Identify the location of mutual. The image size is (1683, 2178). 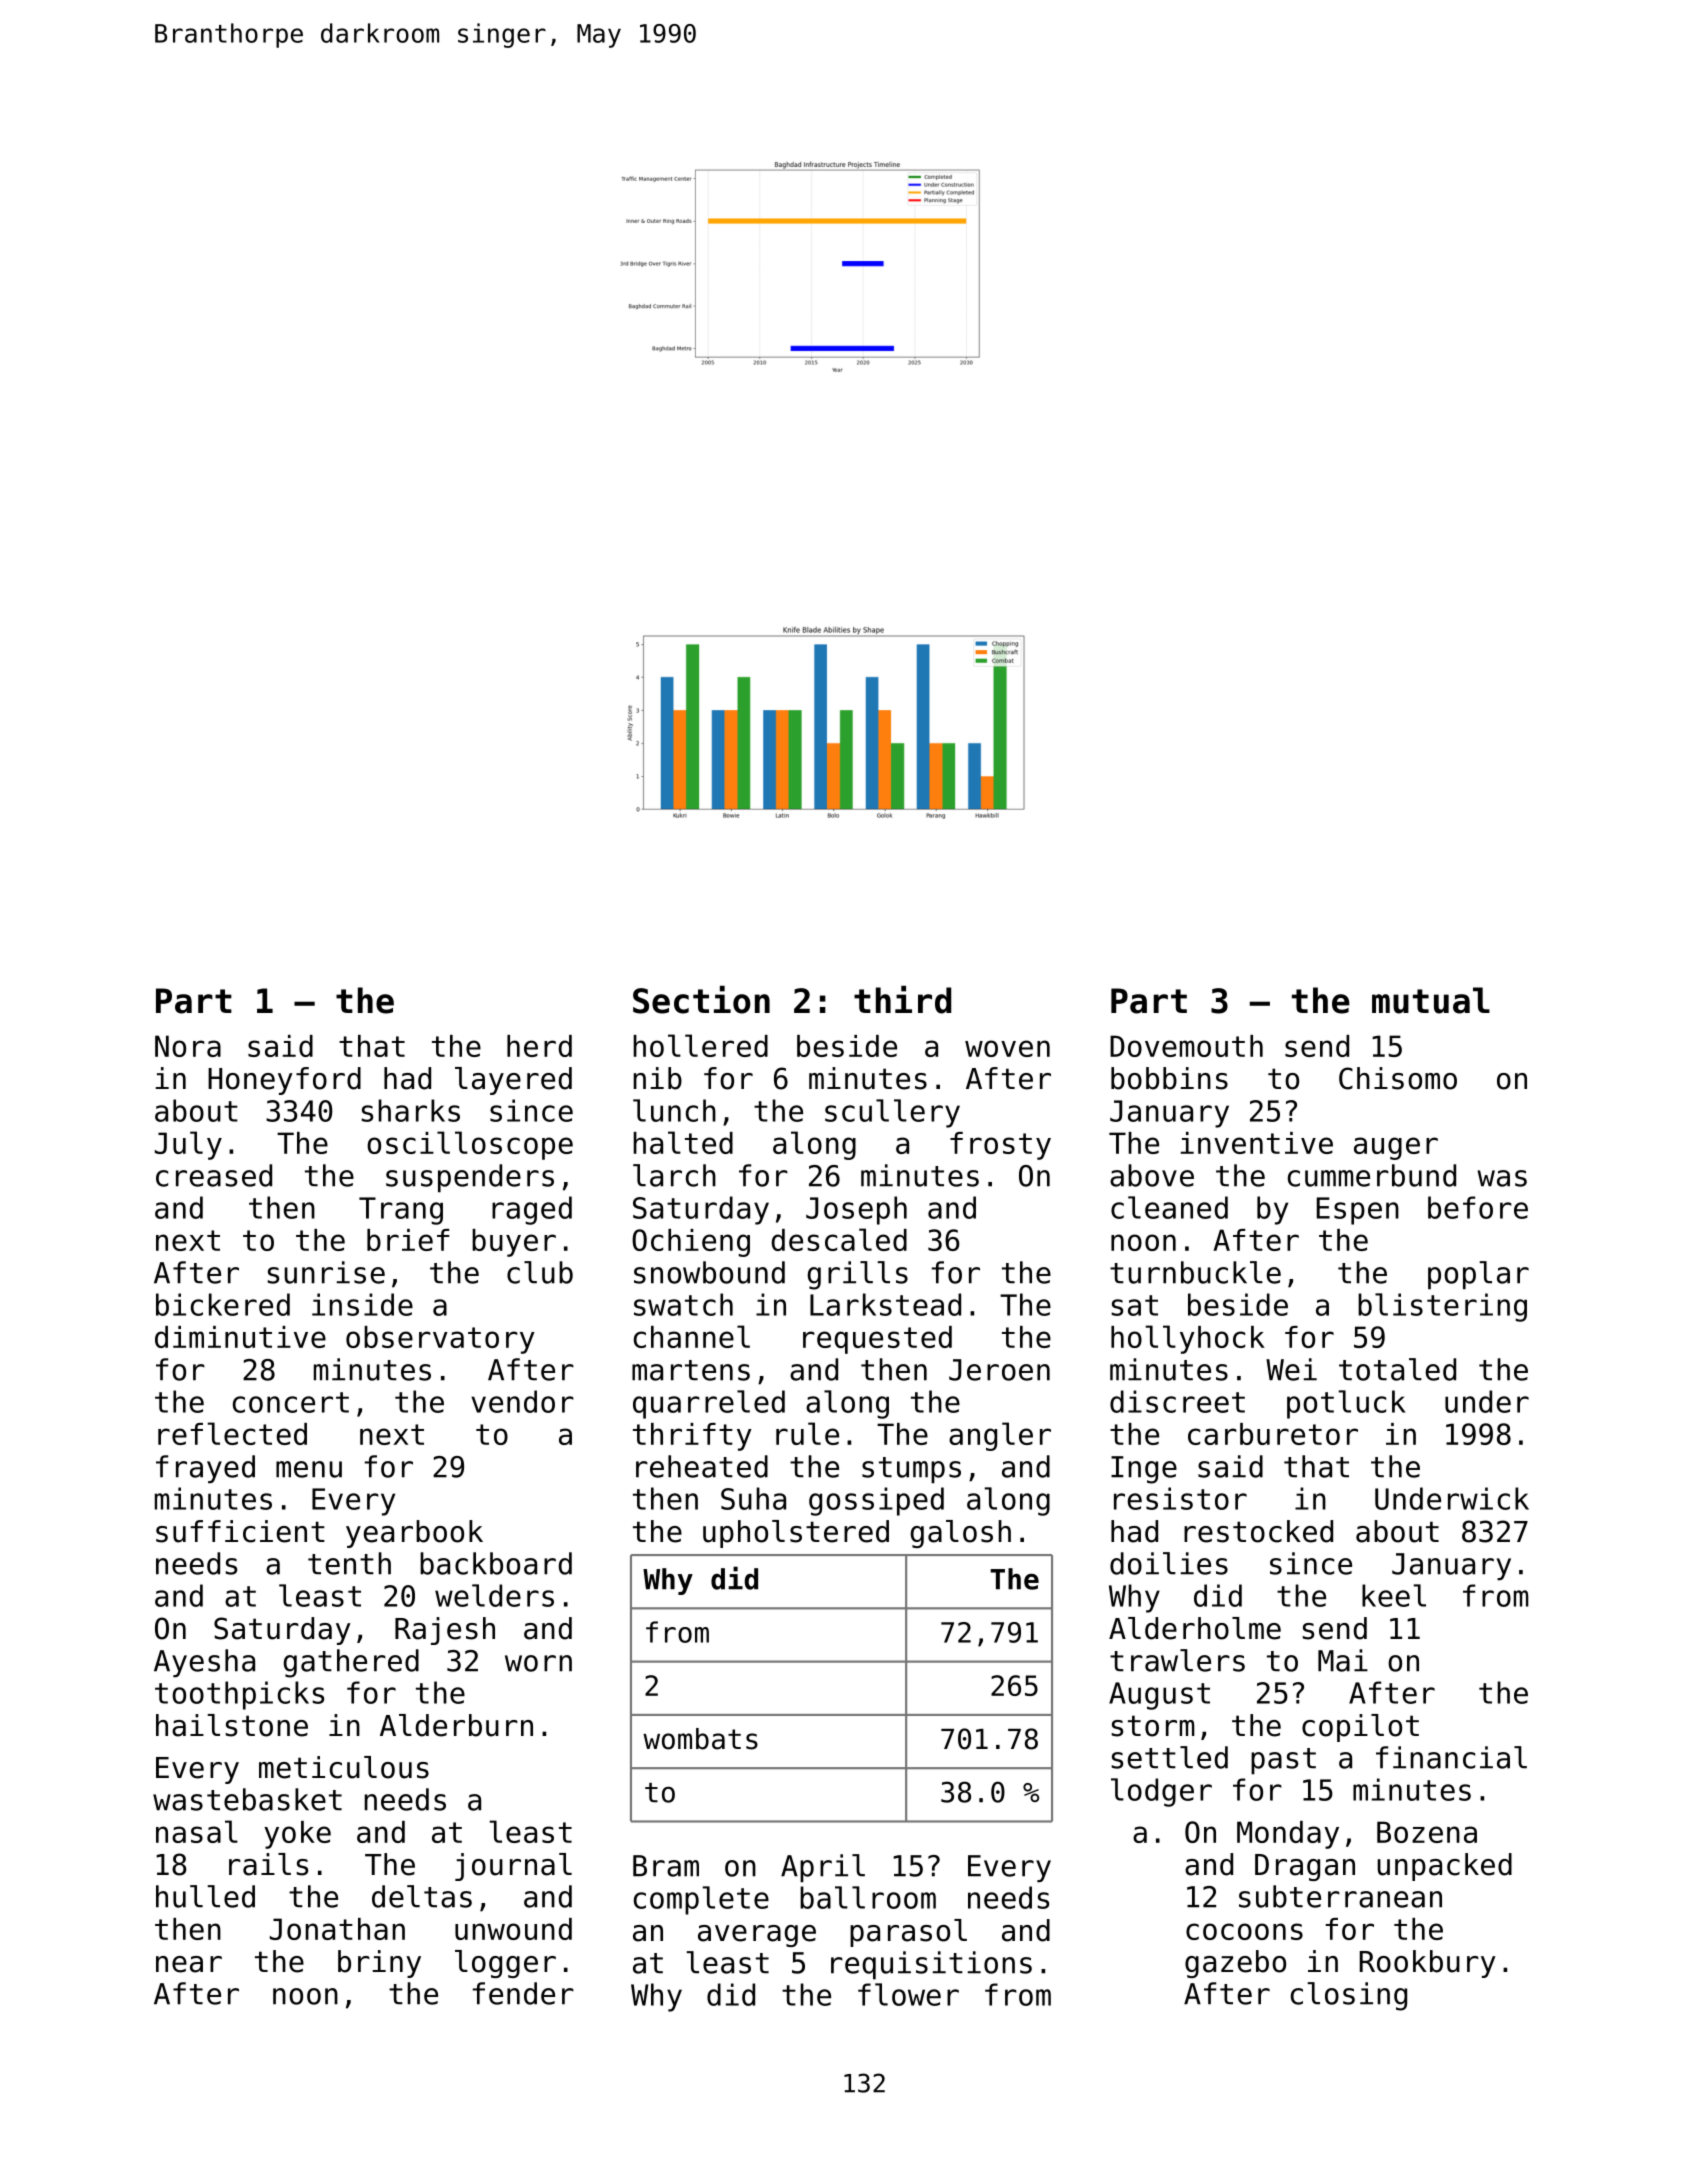
(1431, 1000).
